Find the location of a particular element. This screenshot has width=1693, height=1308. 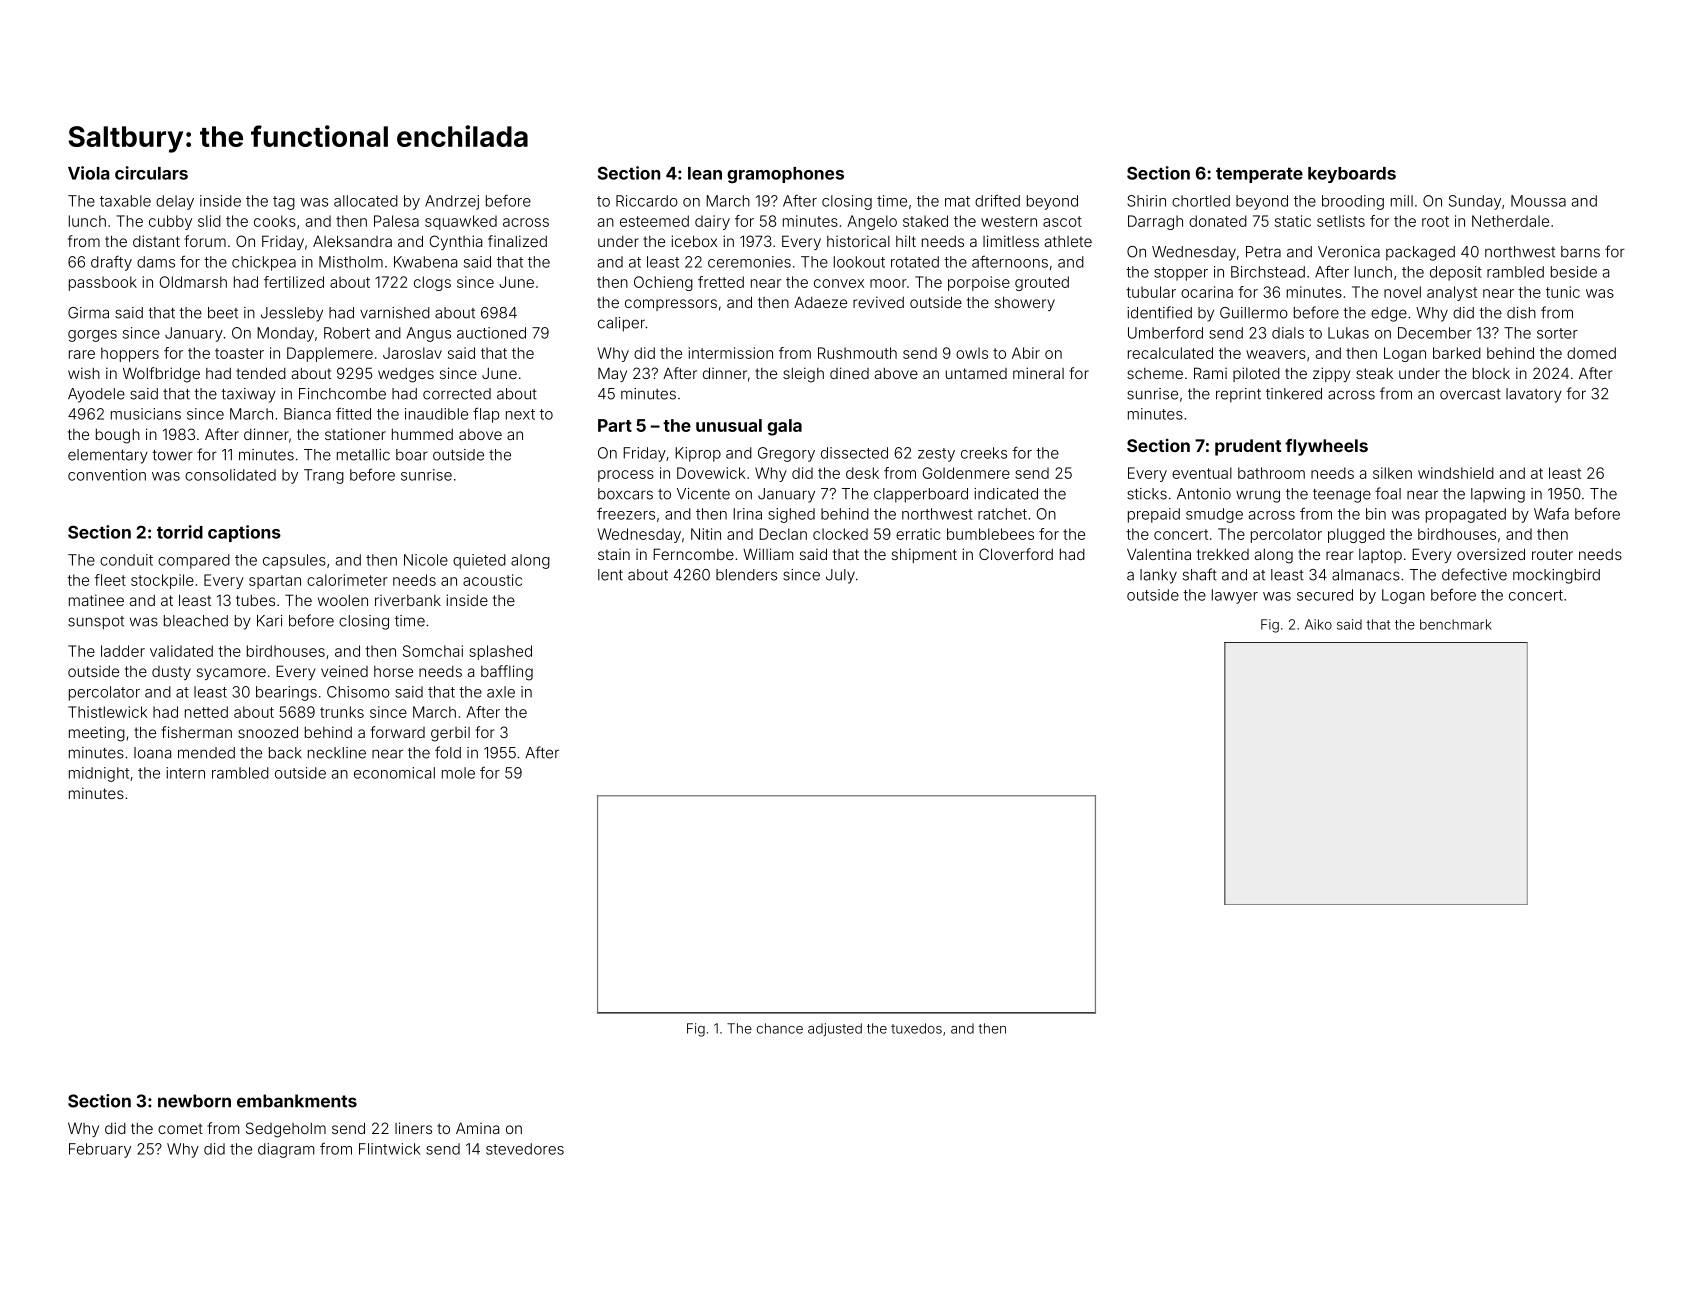

stain is located at coordinates (614, 554).
